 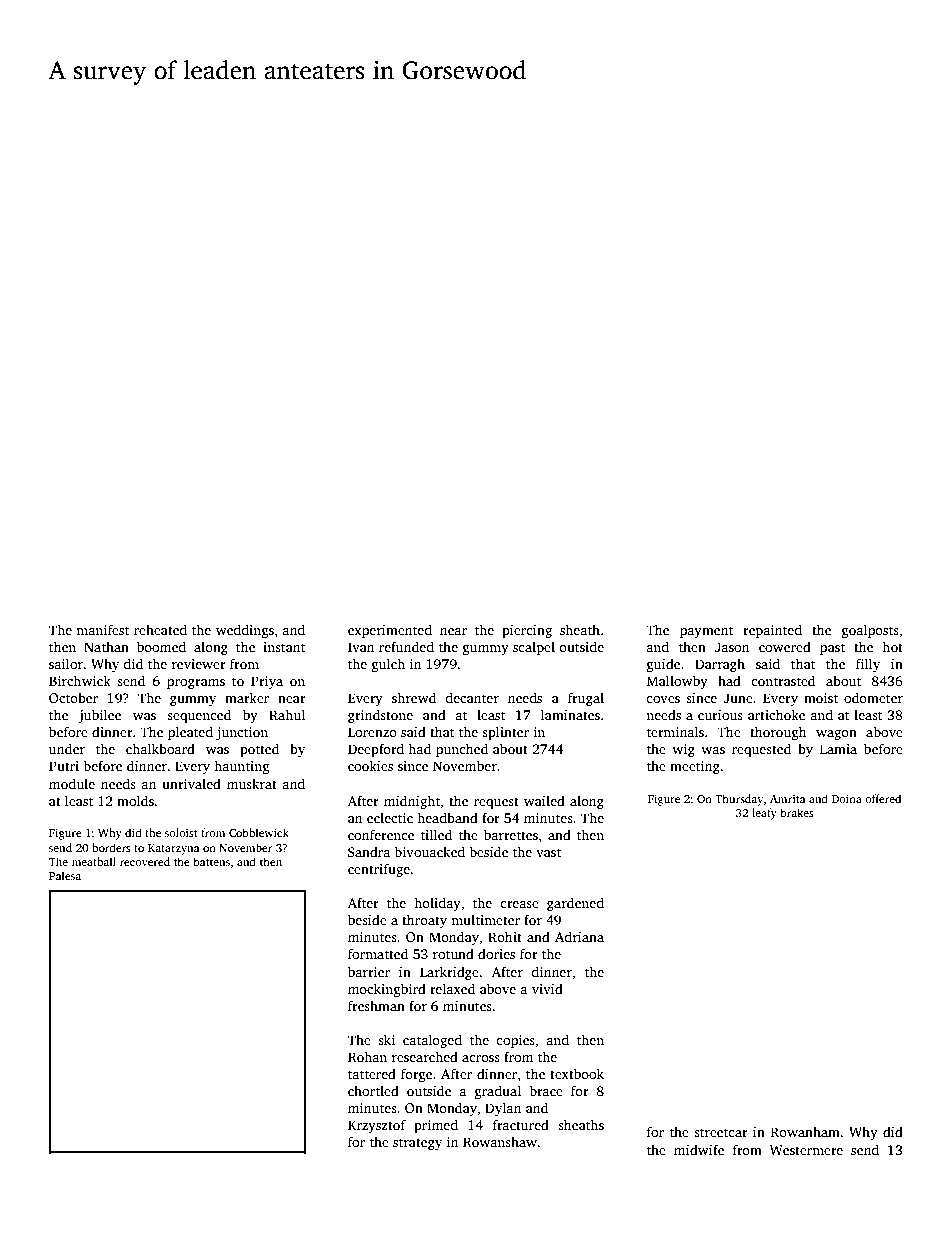 I want to click on recovered, so click(x=145, y=861).
